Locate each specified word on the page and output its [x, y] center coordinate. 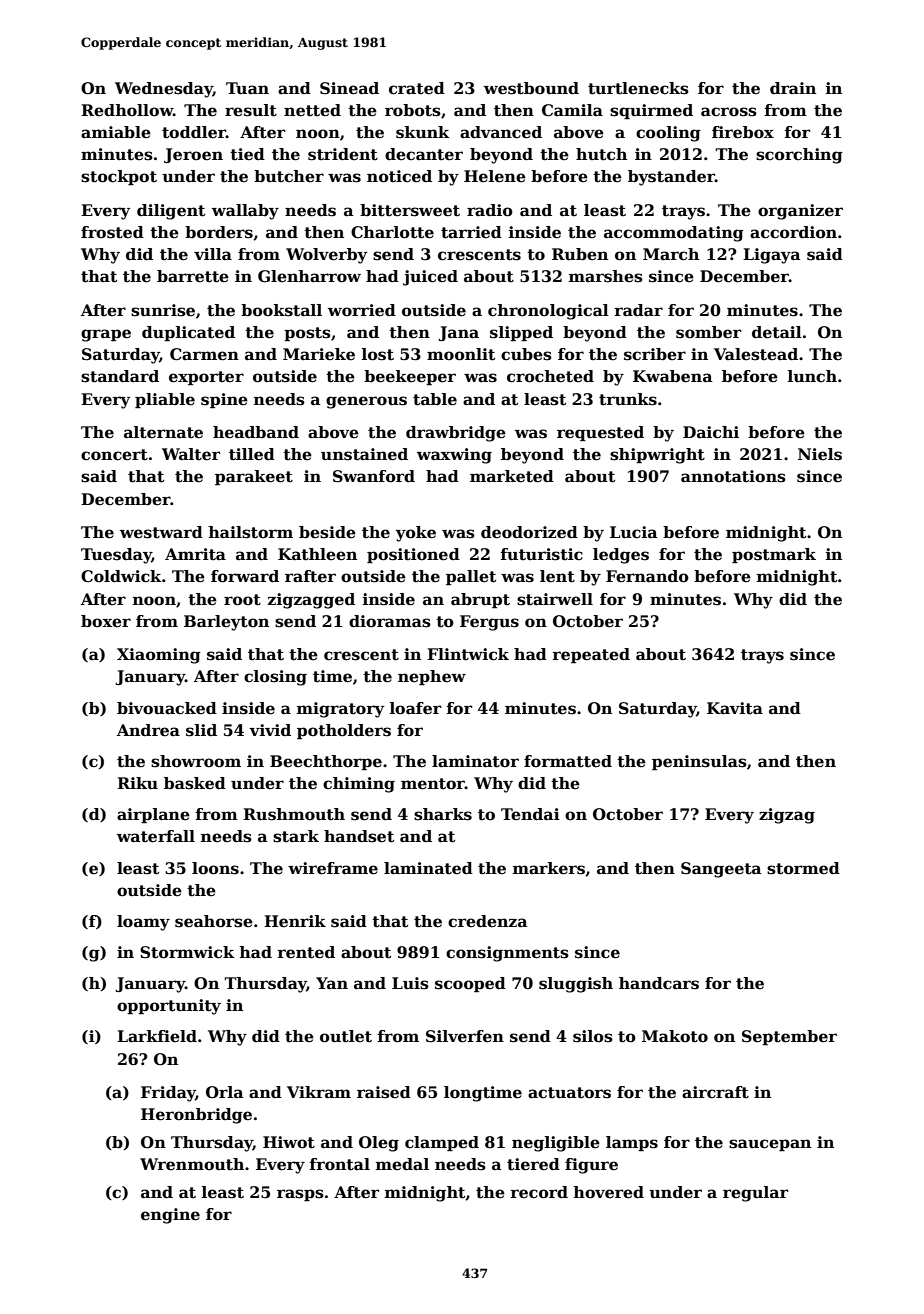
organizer [800, 212]
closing [275, 678]
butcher [289, 176]
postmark [774, 555]
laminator [475, 761]
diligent [171, 212]
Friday [168, 1094]
